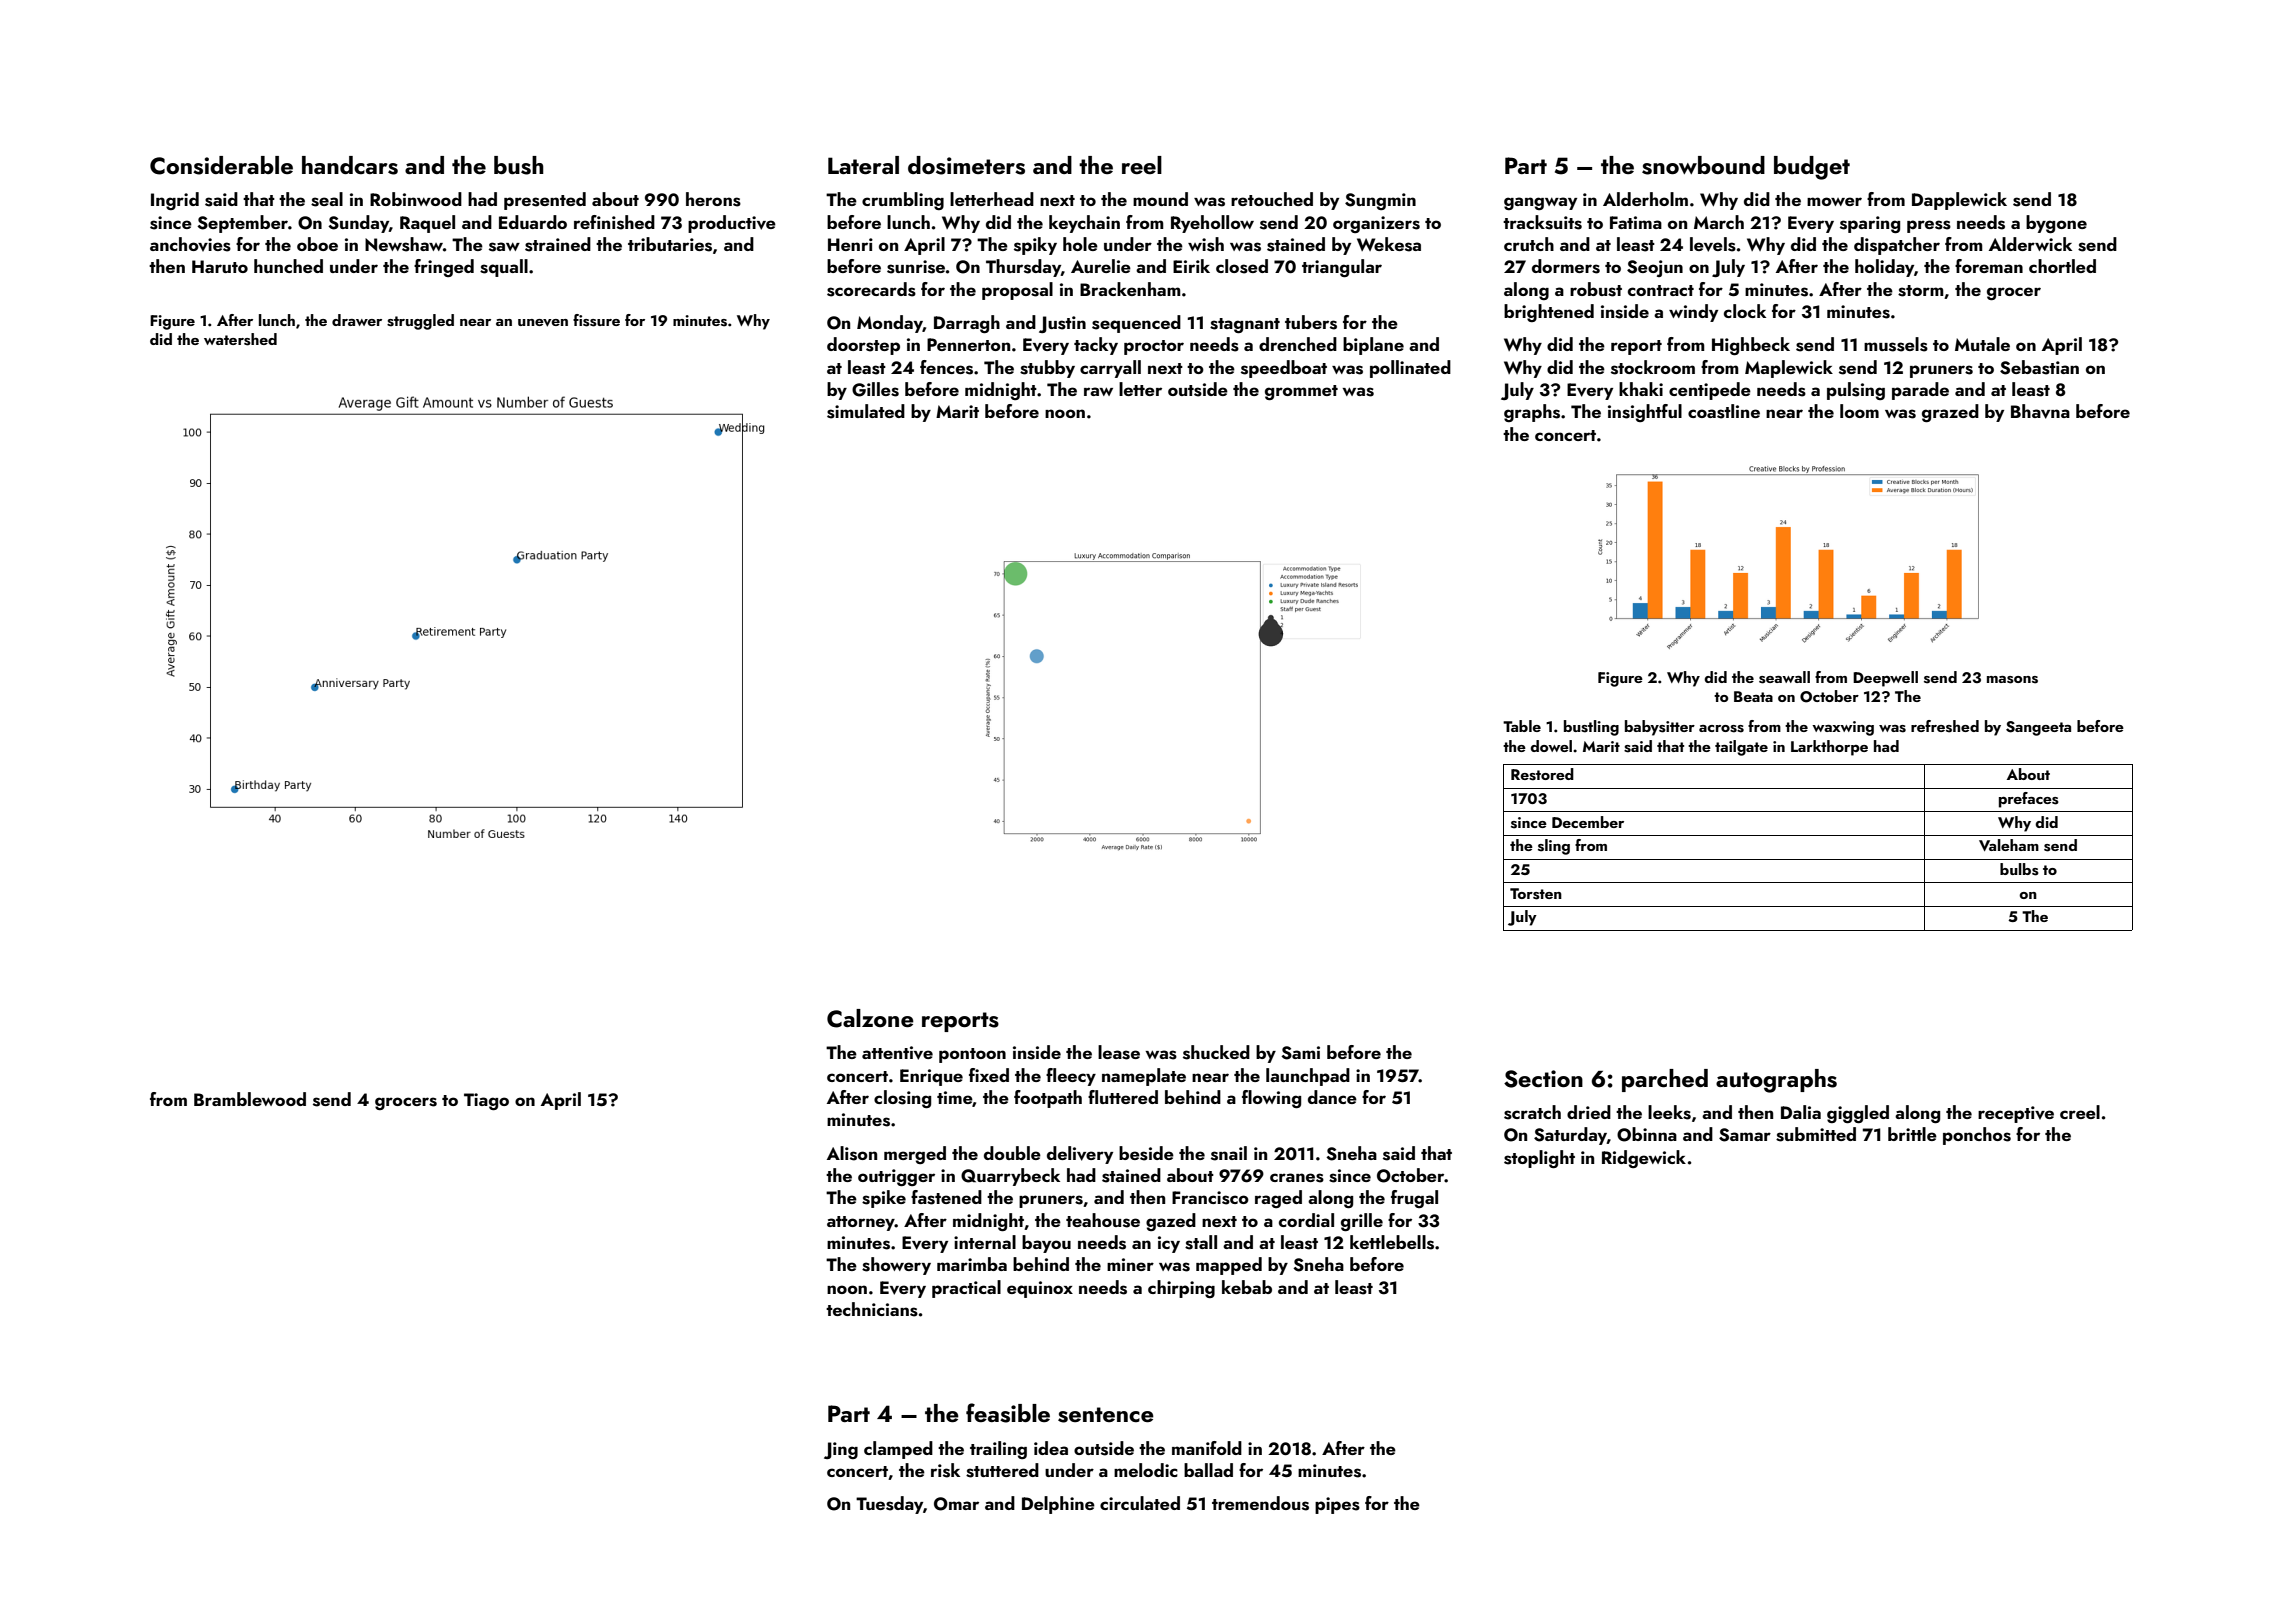 The width and height of the screenshot is (2282, 1614). What do you see at coordinates (2012, 680) in the screenshot?
I see `masons` at bounding box center [2012, 680].
